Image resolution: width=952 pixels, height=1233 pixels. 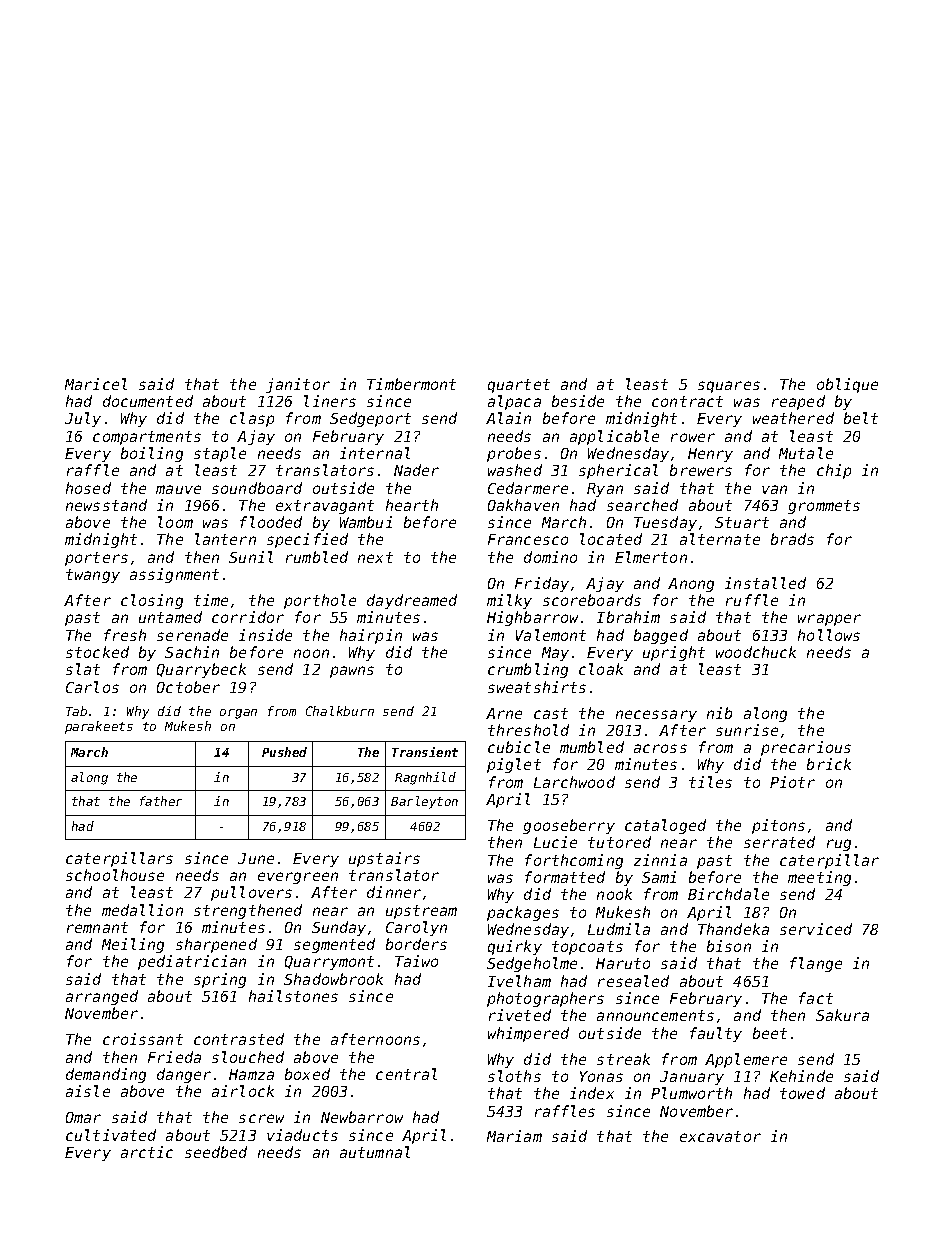 I want to click on Ivelham, so click(x=519, y=981).
